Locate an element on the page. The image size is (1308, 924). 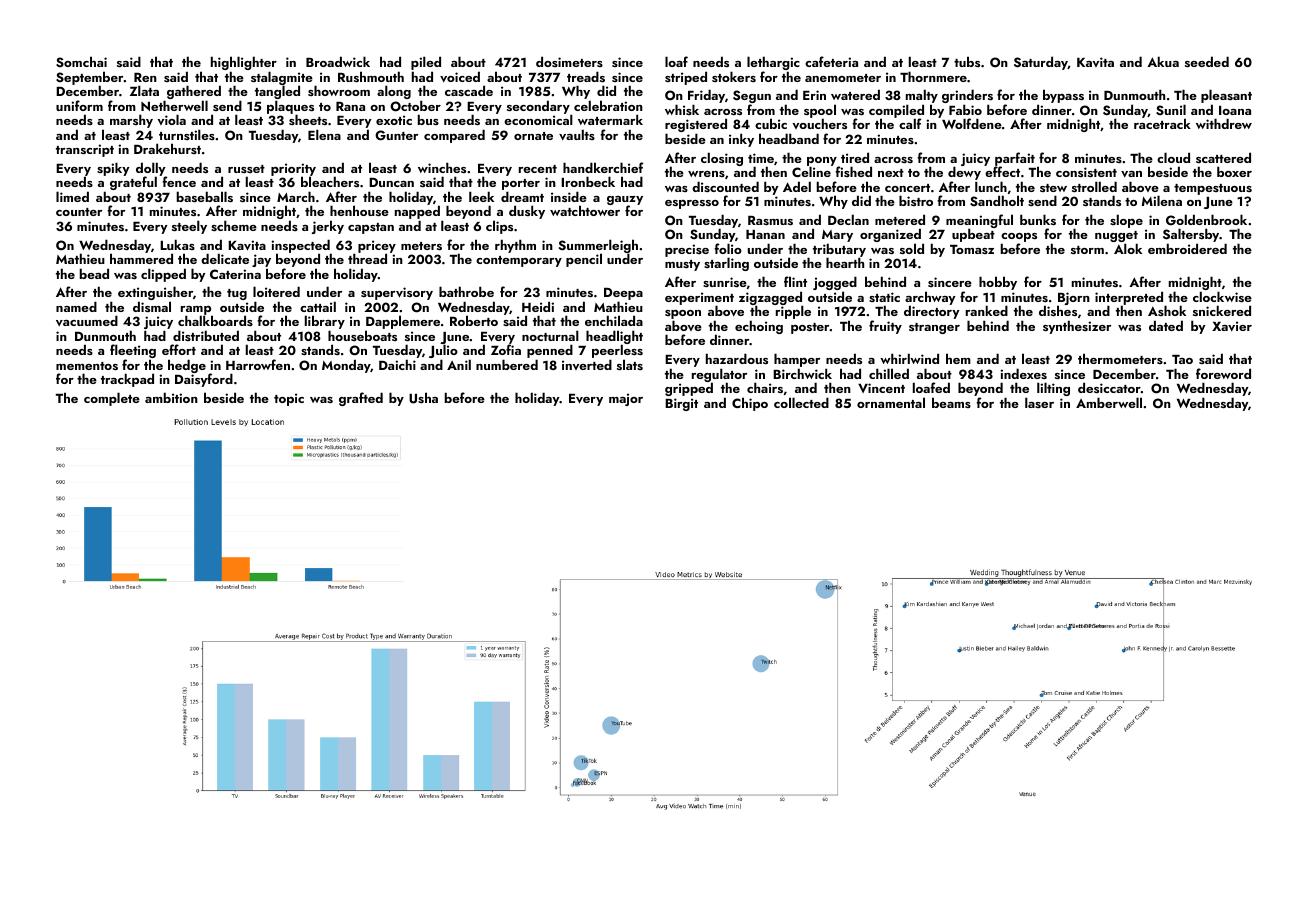
clips is located at coordinates (499, 227).
